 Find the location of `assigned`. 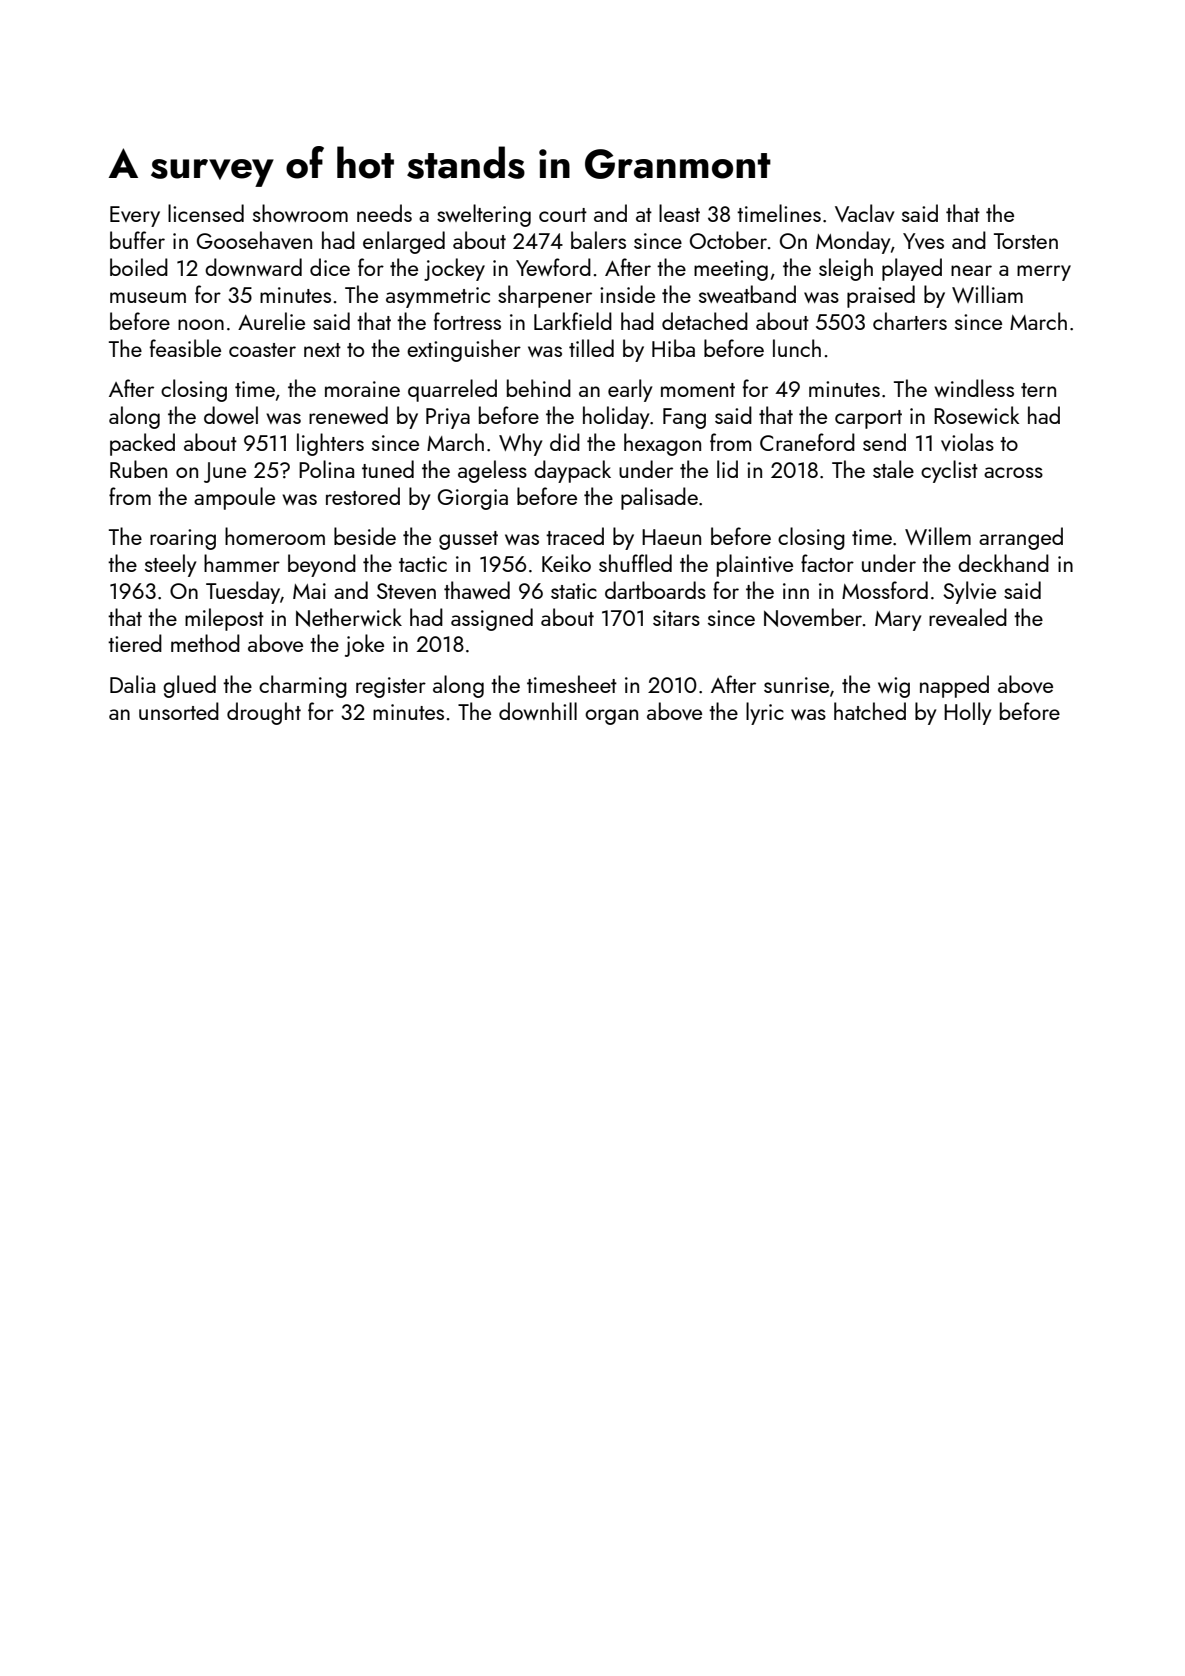

assigned is located at coordinates (492, 619).
